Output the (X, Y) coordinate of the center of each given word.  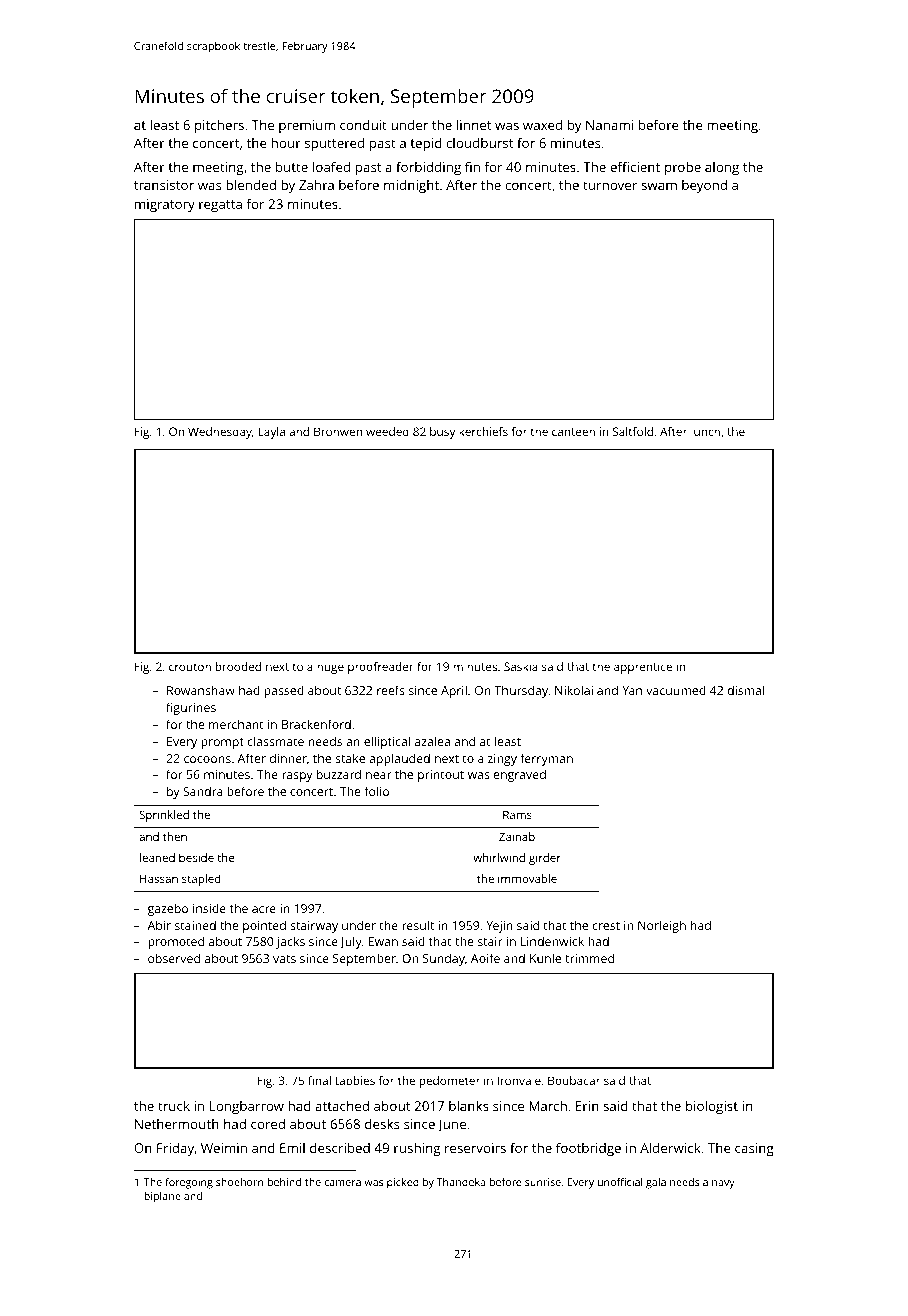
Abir (159, 925)
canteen (573, 432)
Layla (271, 433)
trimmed (589, 958)
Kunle (545, 958)
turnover (610, 185)
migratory (165, 205)
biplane (162, 1197)
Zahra (316, 184)
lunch (705, 431)
